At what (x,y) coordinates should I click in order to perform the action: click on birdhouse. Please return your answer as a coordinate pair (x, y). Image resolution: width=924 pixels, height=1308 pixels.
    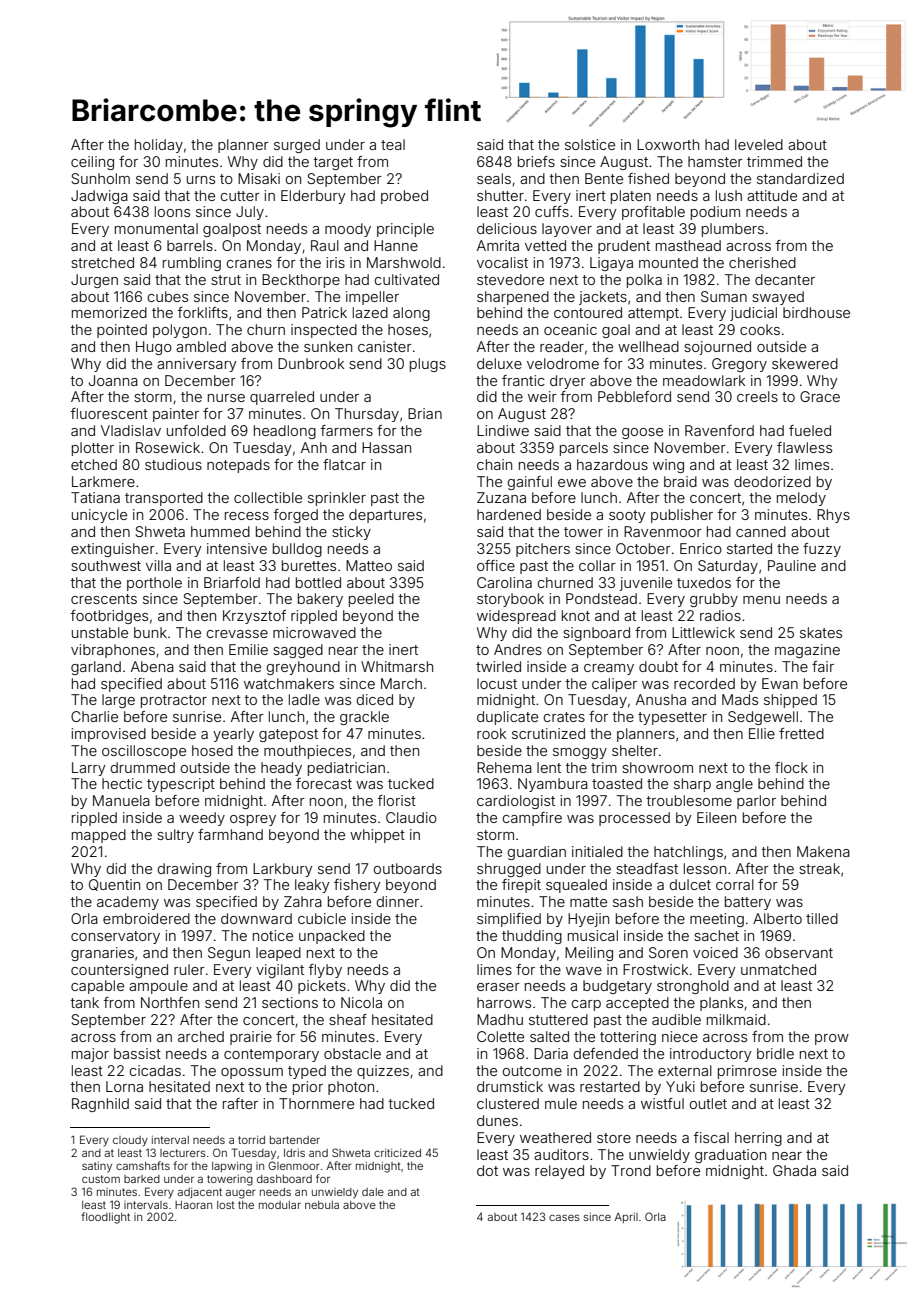
    Looking at the image, I should click on (816, 312).
